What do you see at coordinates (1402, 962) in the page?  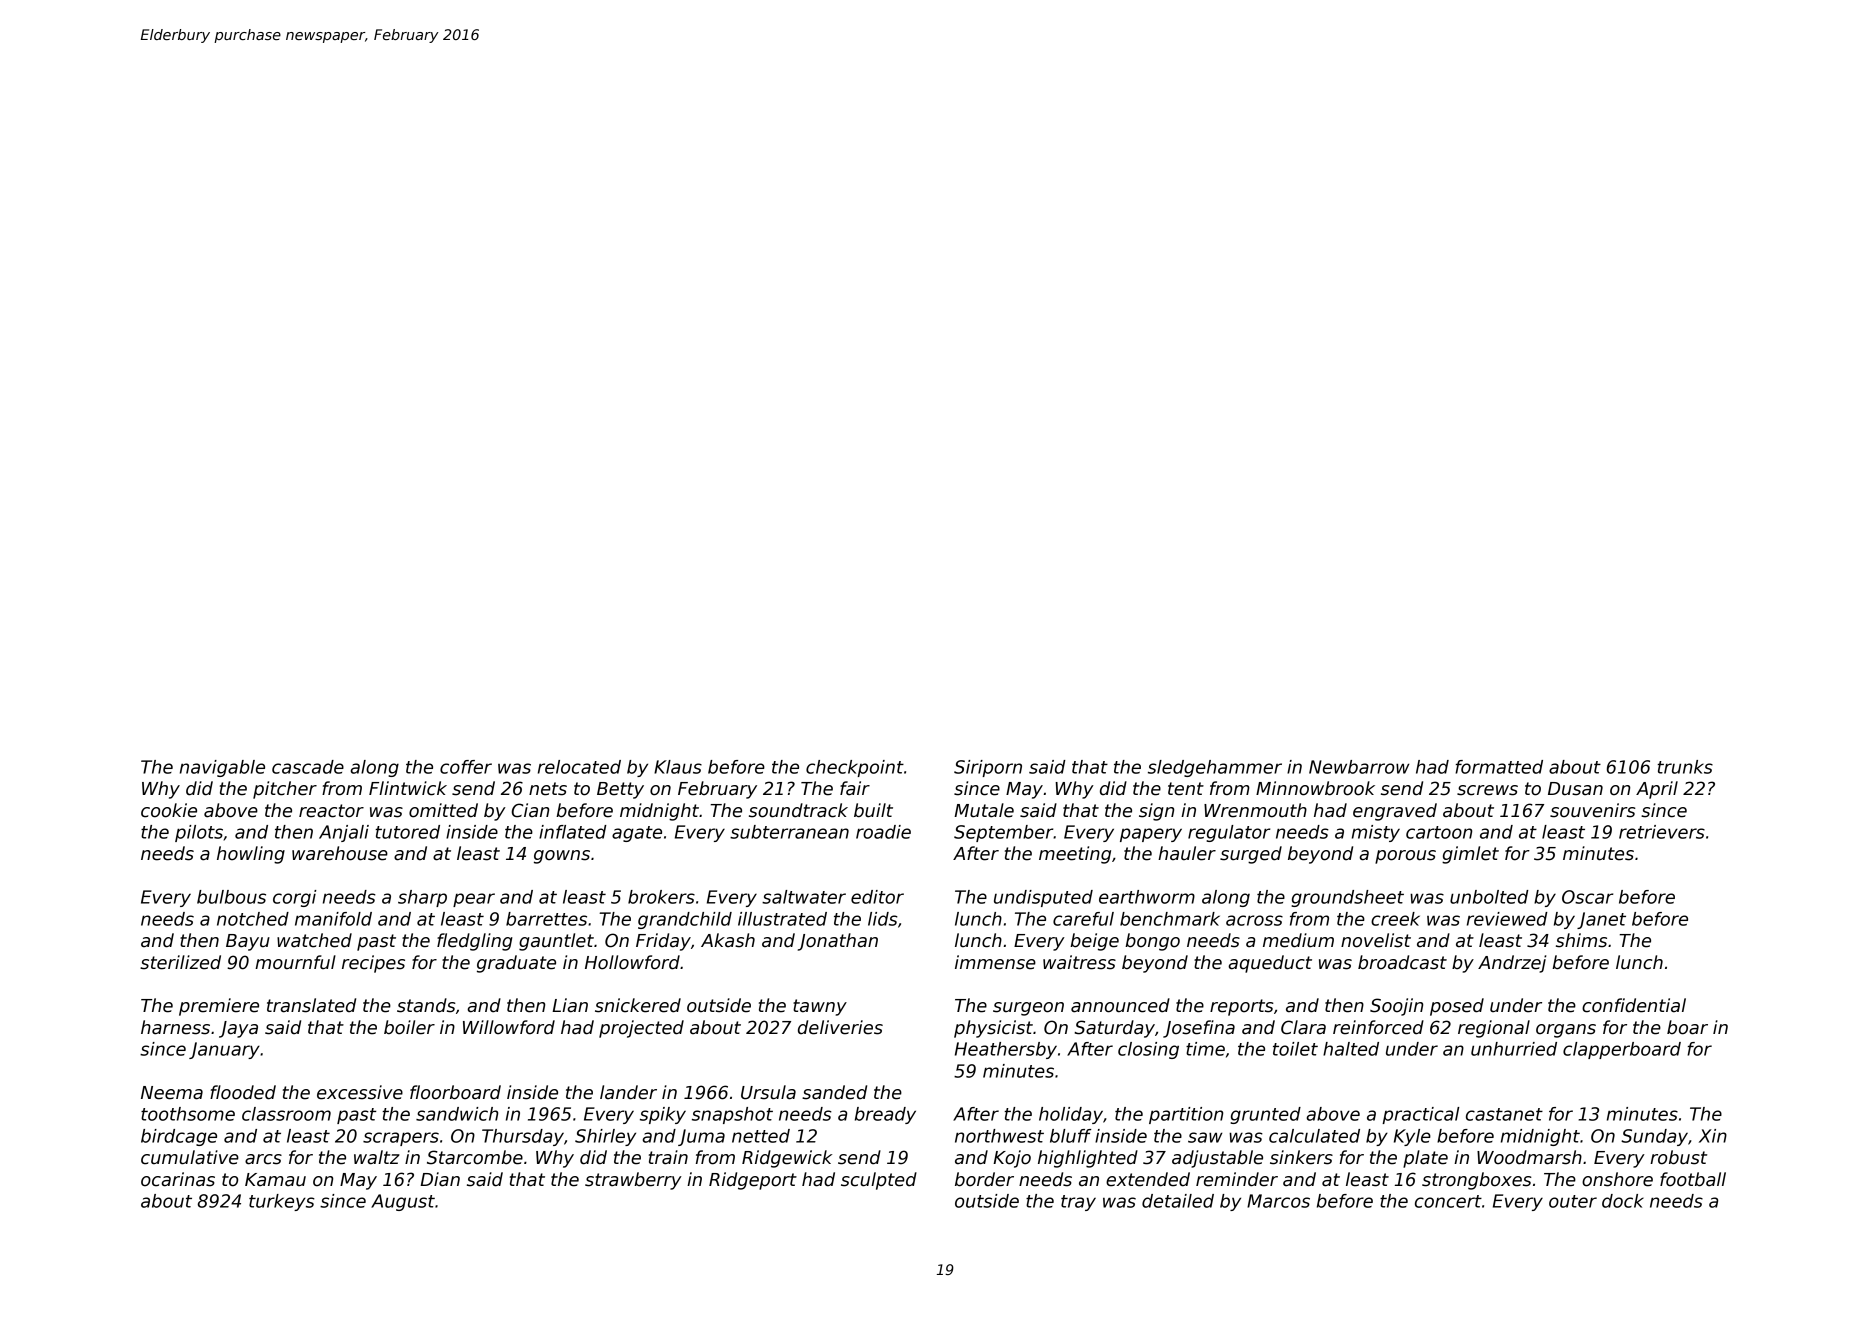 I see `broadcast` at bounding box center [1402, 962].
